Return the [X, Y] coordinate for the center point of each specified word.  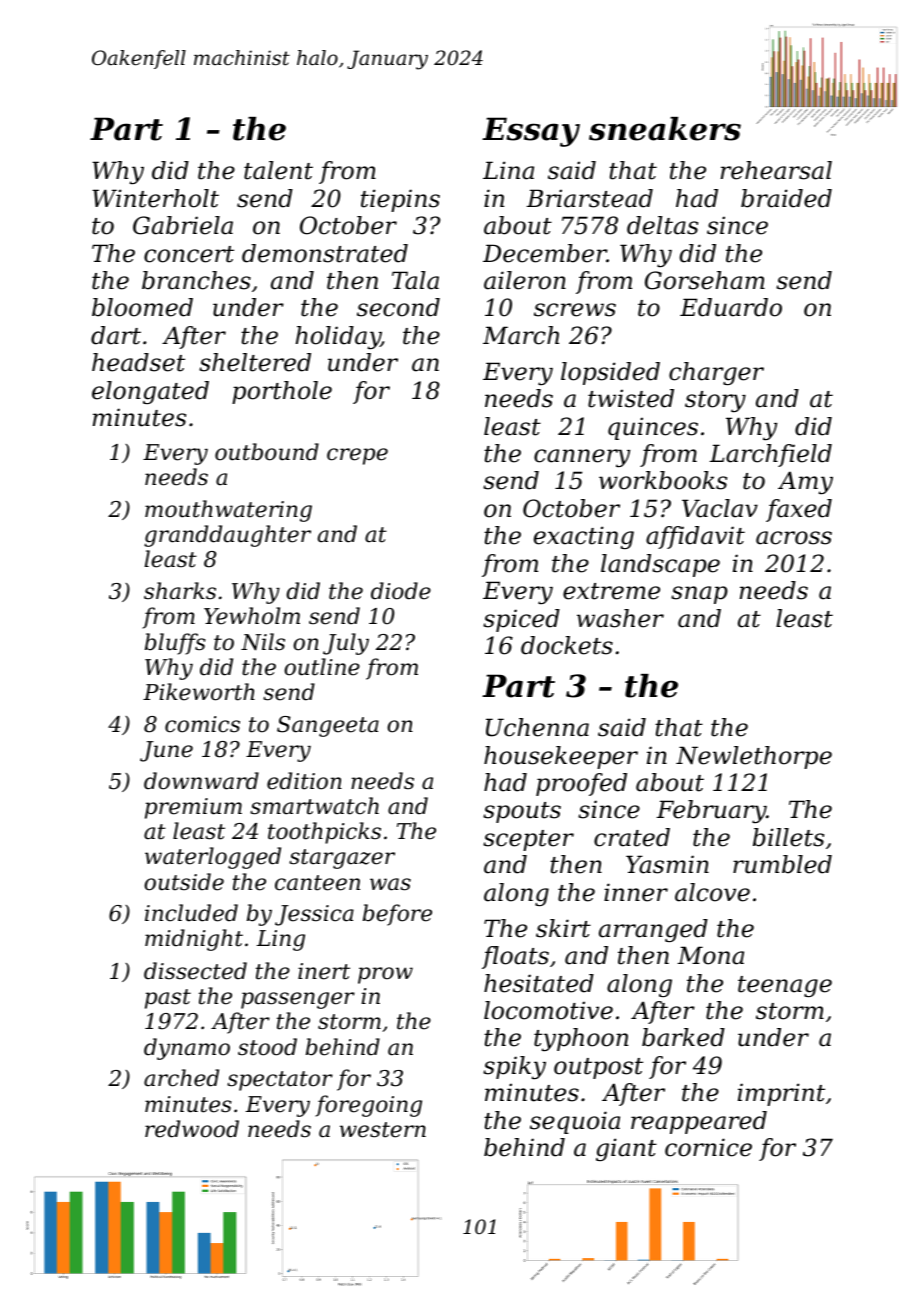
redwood [192, 1129]
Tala [415, 280]
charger [716, 373]
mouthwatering [228, 511]
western [383, 1130]
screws [575, 310]
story [715, 401]
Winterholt [155, 198]
